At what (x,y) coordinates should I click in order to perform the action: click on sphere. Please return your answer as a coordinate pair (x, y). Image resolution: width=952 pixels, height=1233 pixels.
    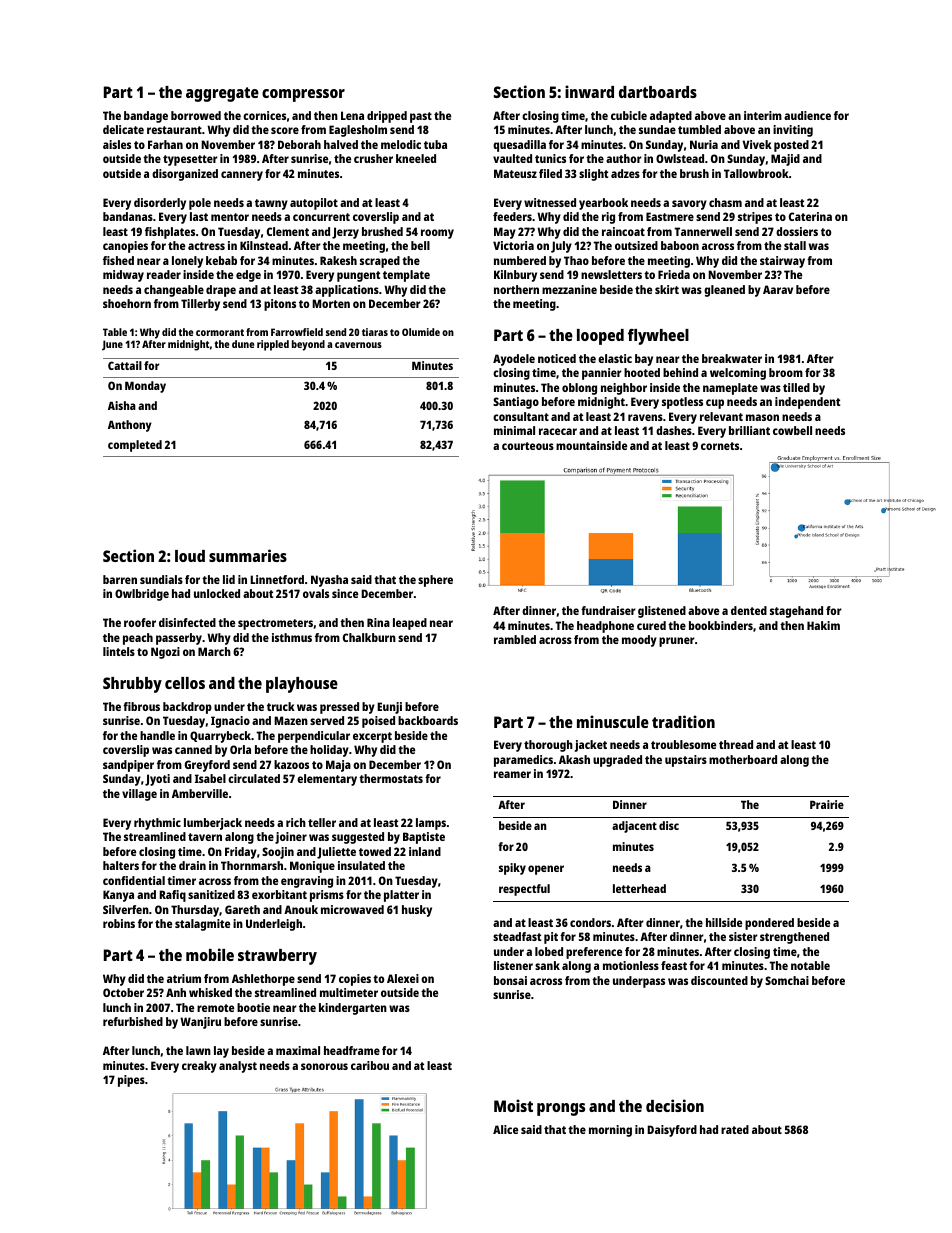
    Looking at the image, I should click on (435, 581).
